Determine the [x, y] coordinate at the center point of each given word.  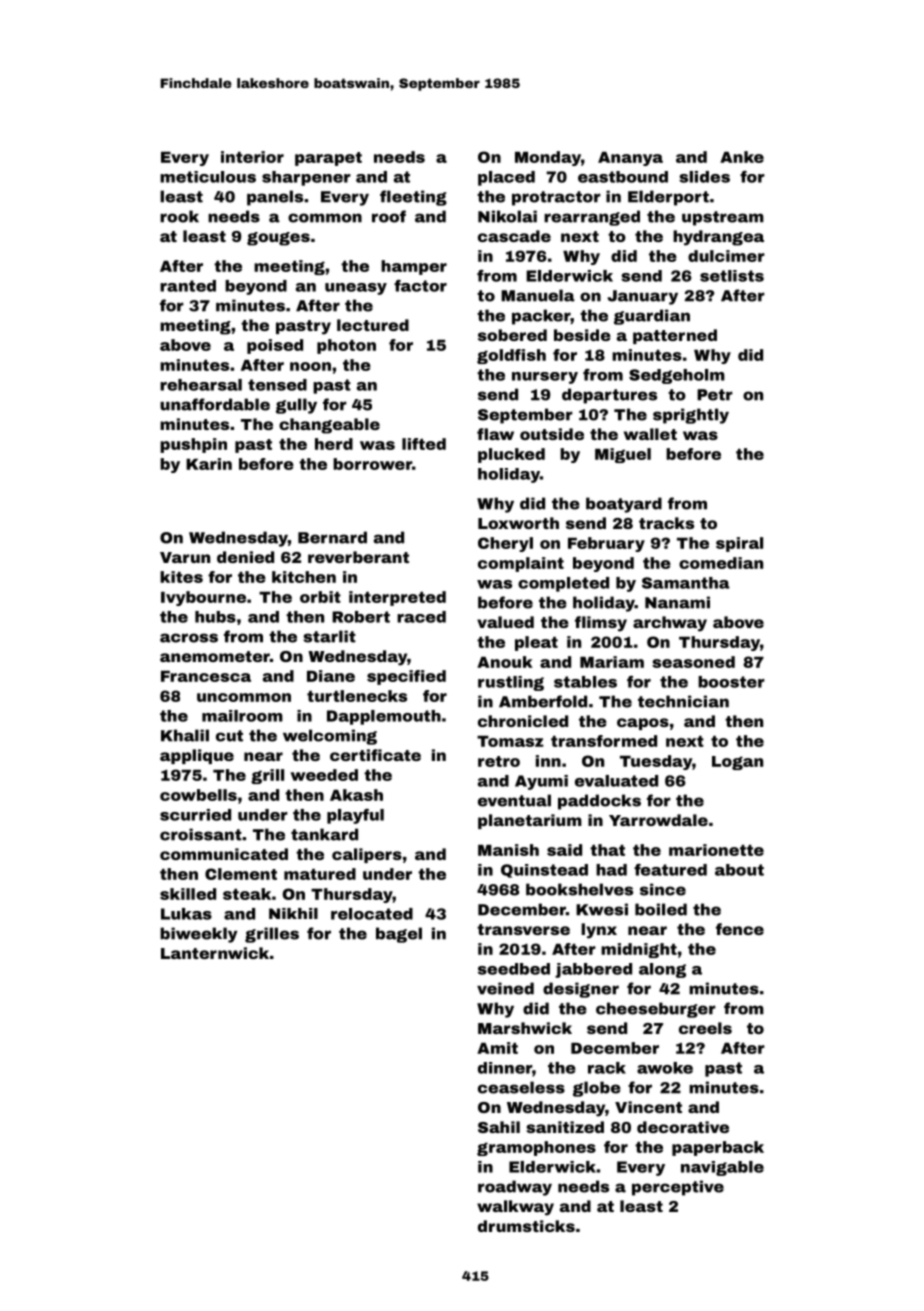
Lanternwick [215, 953]
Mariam [612, 662]
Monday [548, 158]
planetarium [530, 821]
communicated [224, 854]
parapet [328, 159]
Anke [742, 157]
